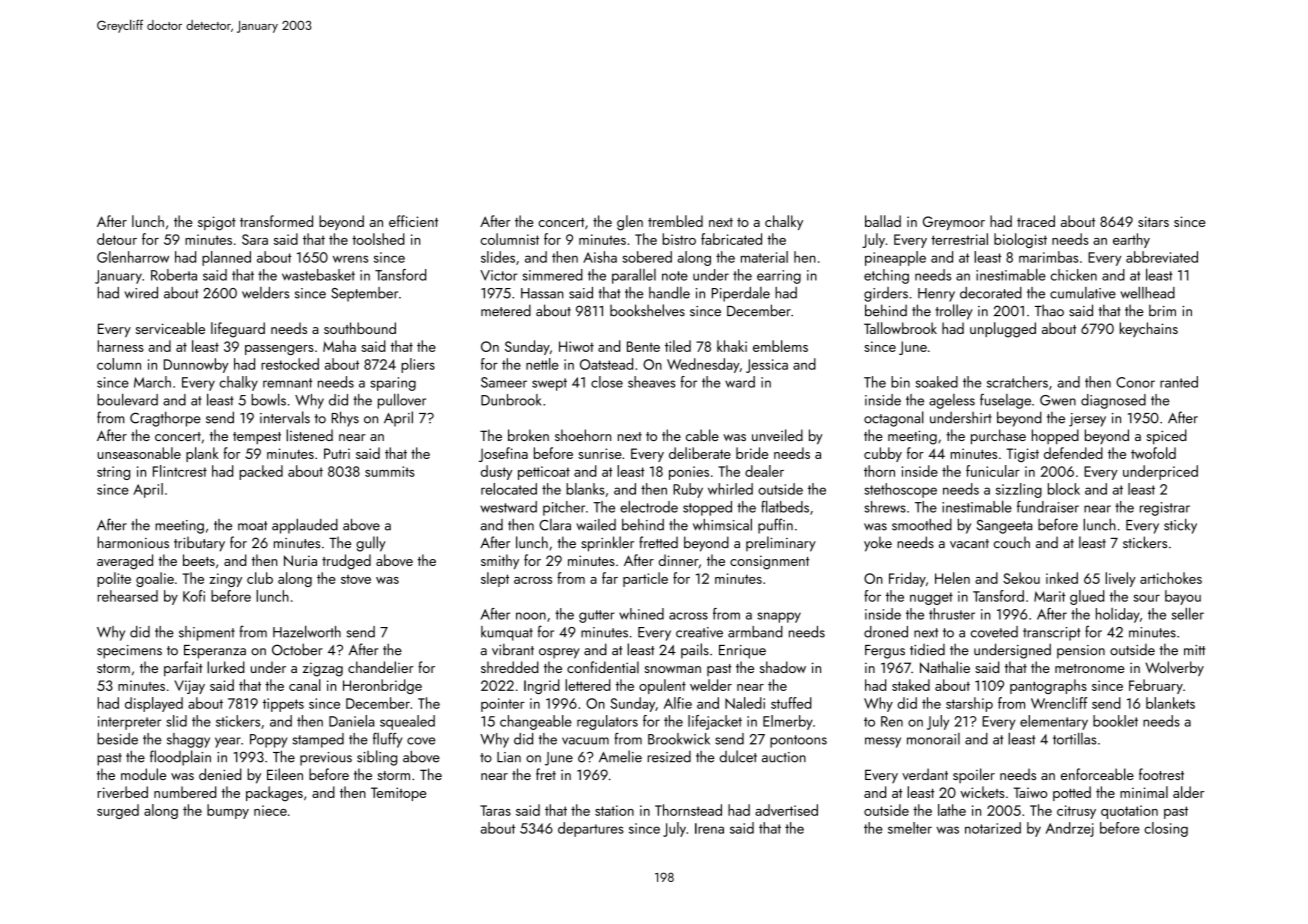 The image size is (1308, 924). Describe the element at coordinates (511, 400) in the image. I see `Dunbrook` at that location.
